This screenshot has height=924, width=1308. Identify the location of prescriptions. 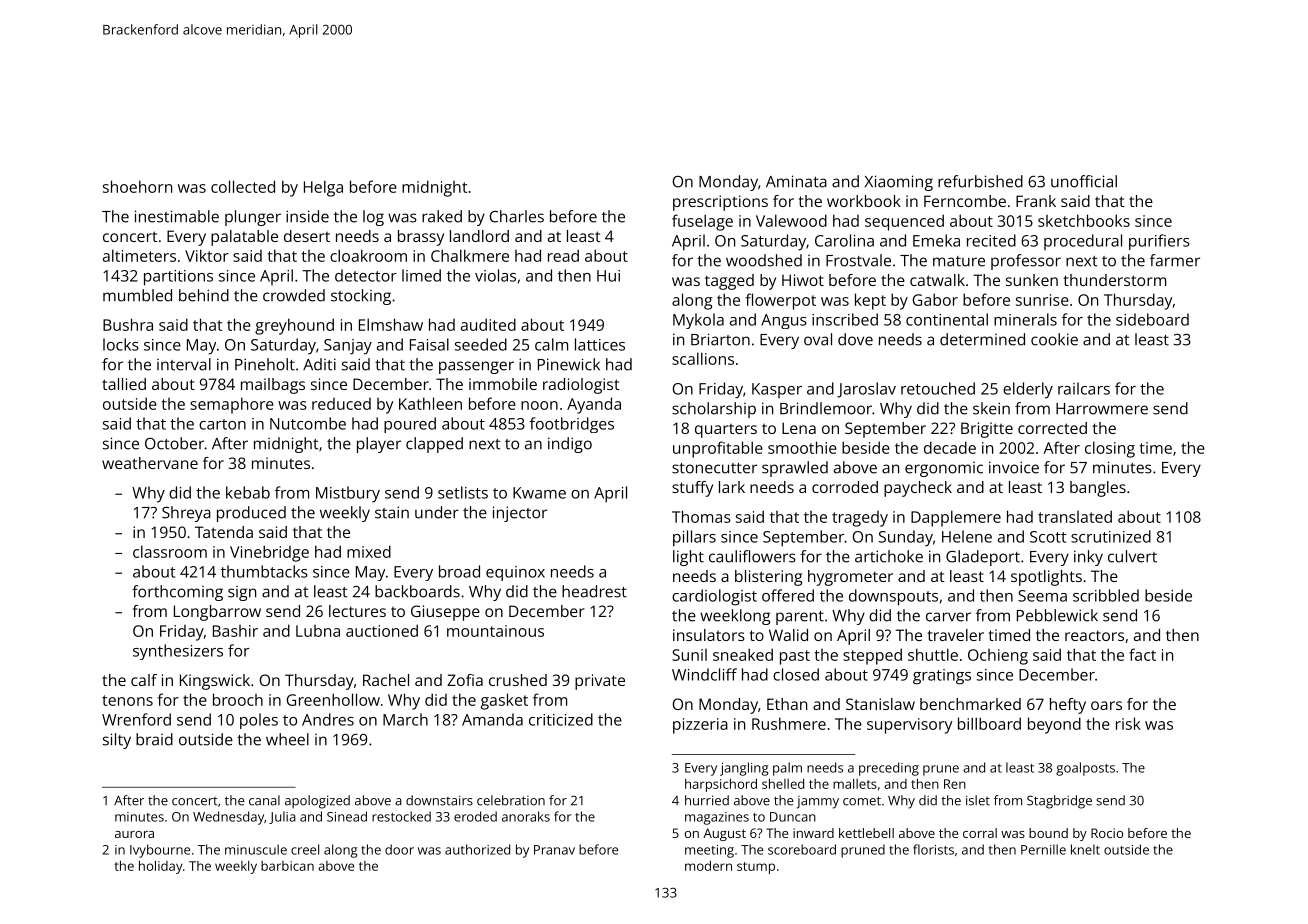
(720, 203).
